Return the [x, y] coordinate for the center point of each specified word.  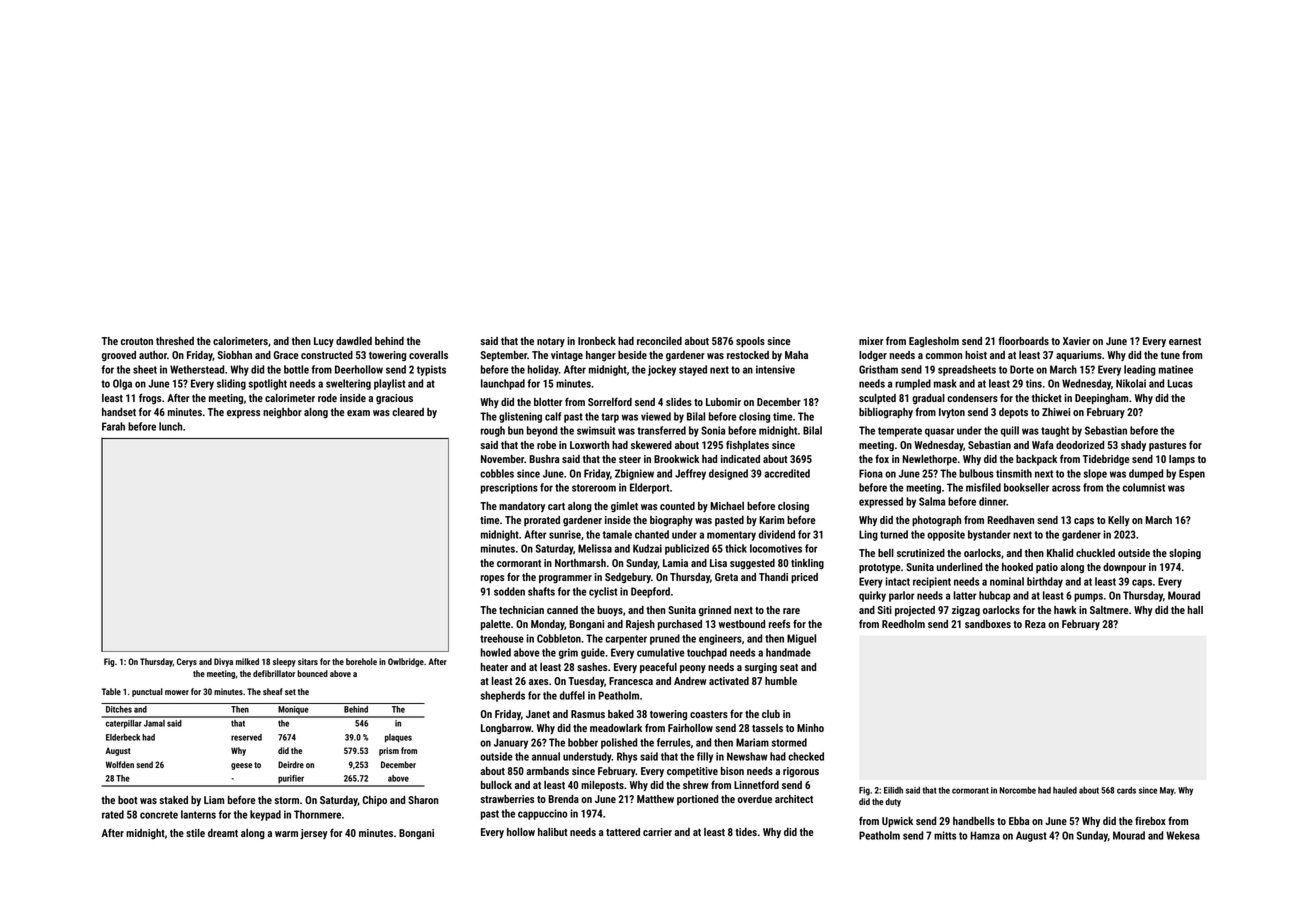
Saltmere [1109, 610]
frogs [150, 398]
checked [806, 756]
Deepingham [1101, 399]
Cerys [187, 662]
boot [128, 800]
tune [1170, 355]
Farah [113, 426]
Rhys [627, 757]
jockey [662, 370]
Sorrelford [610, 401]
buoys [610, 611]
